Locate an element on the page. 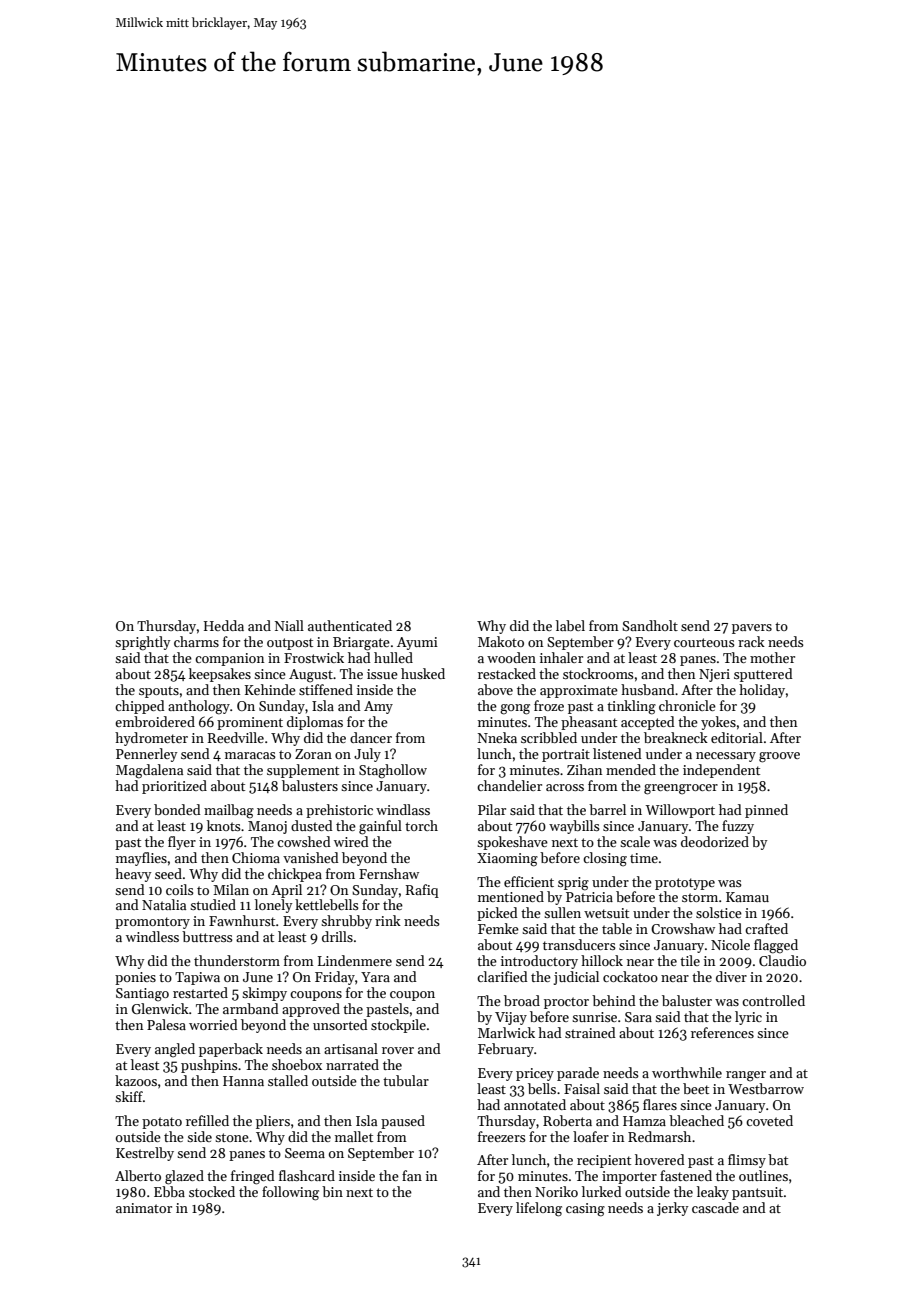  issue is located at coordinates (382, 674).
